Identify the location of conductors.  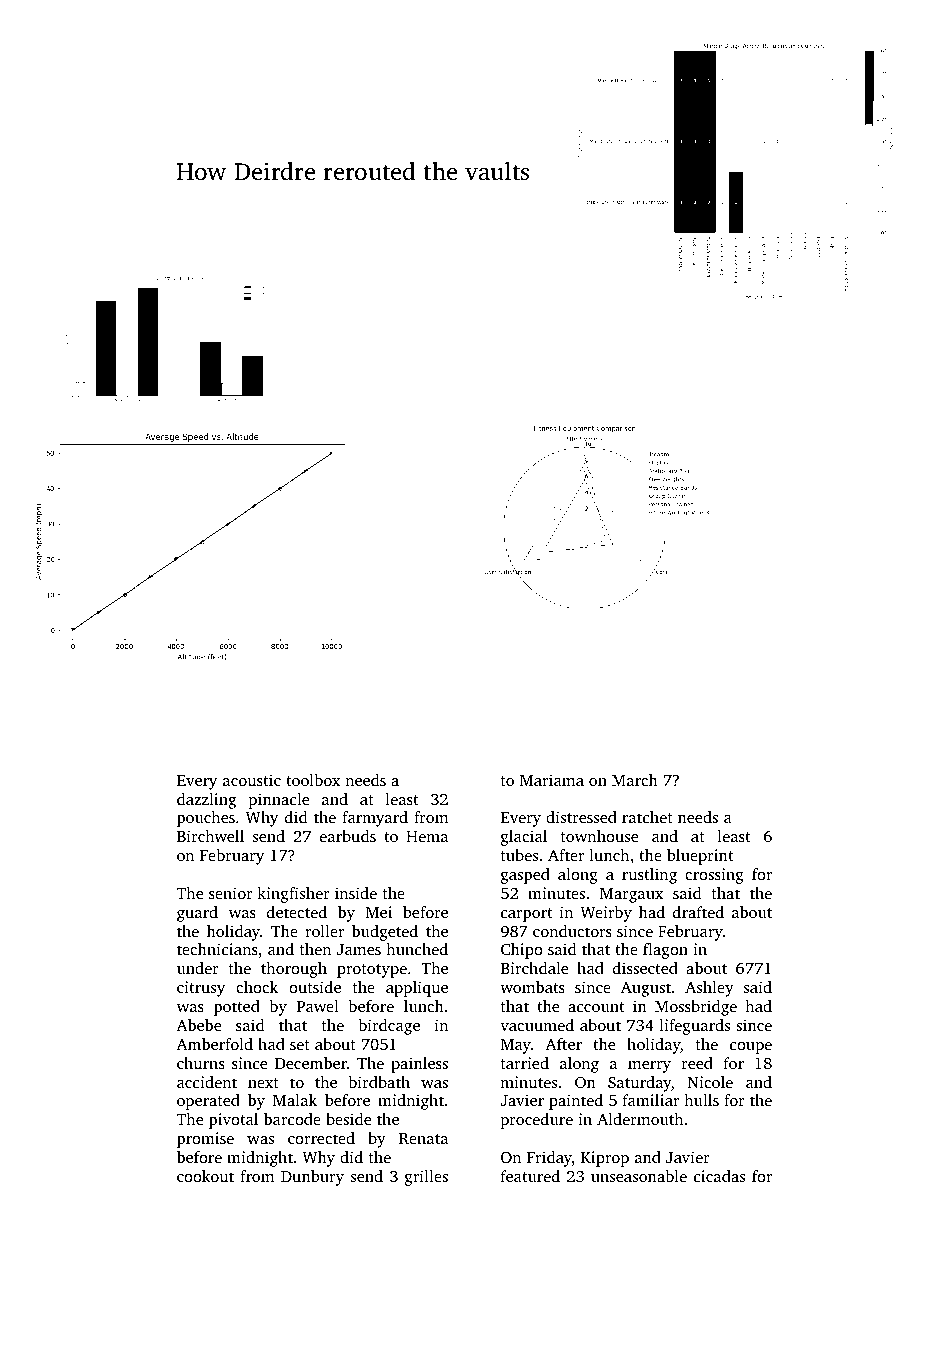
(572, 931).
